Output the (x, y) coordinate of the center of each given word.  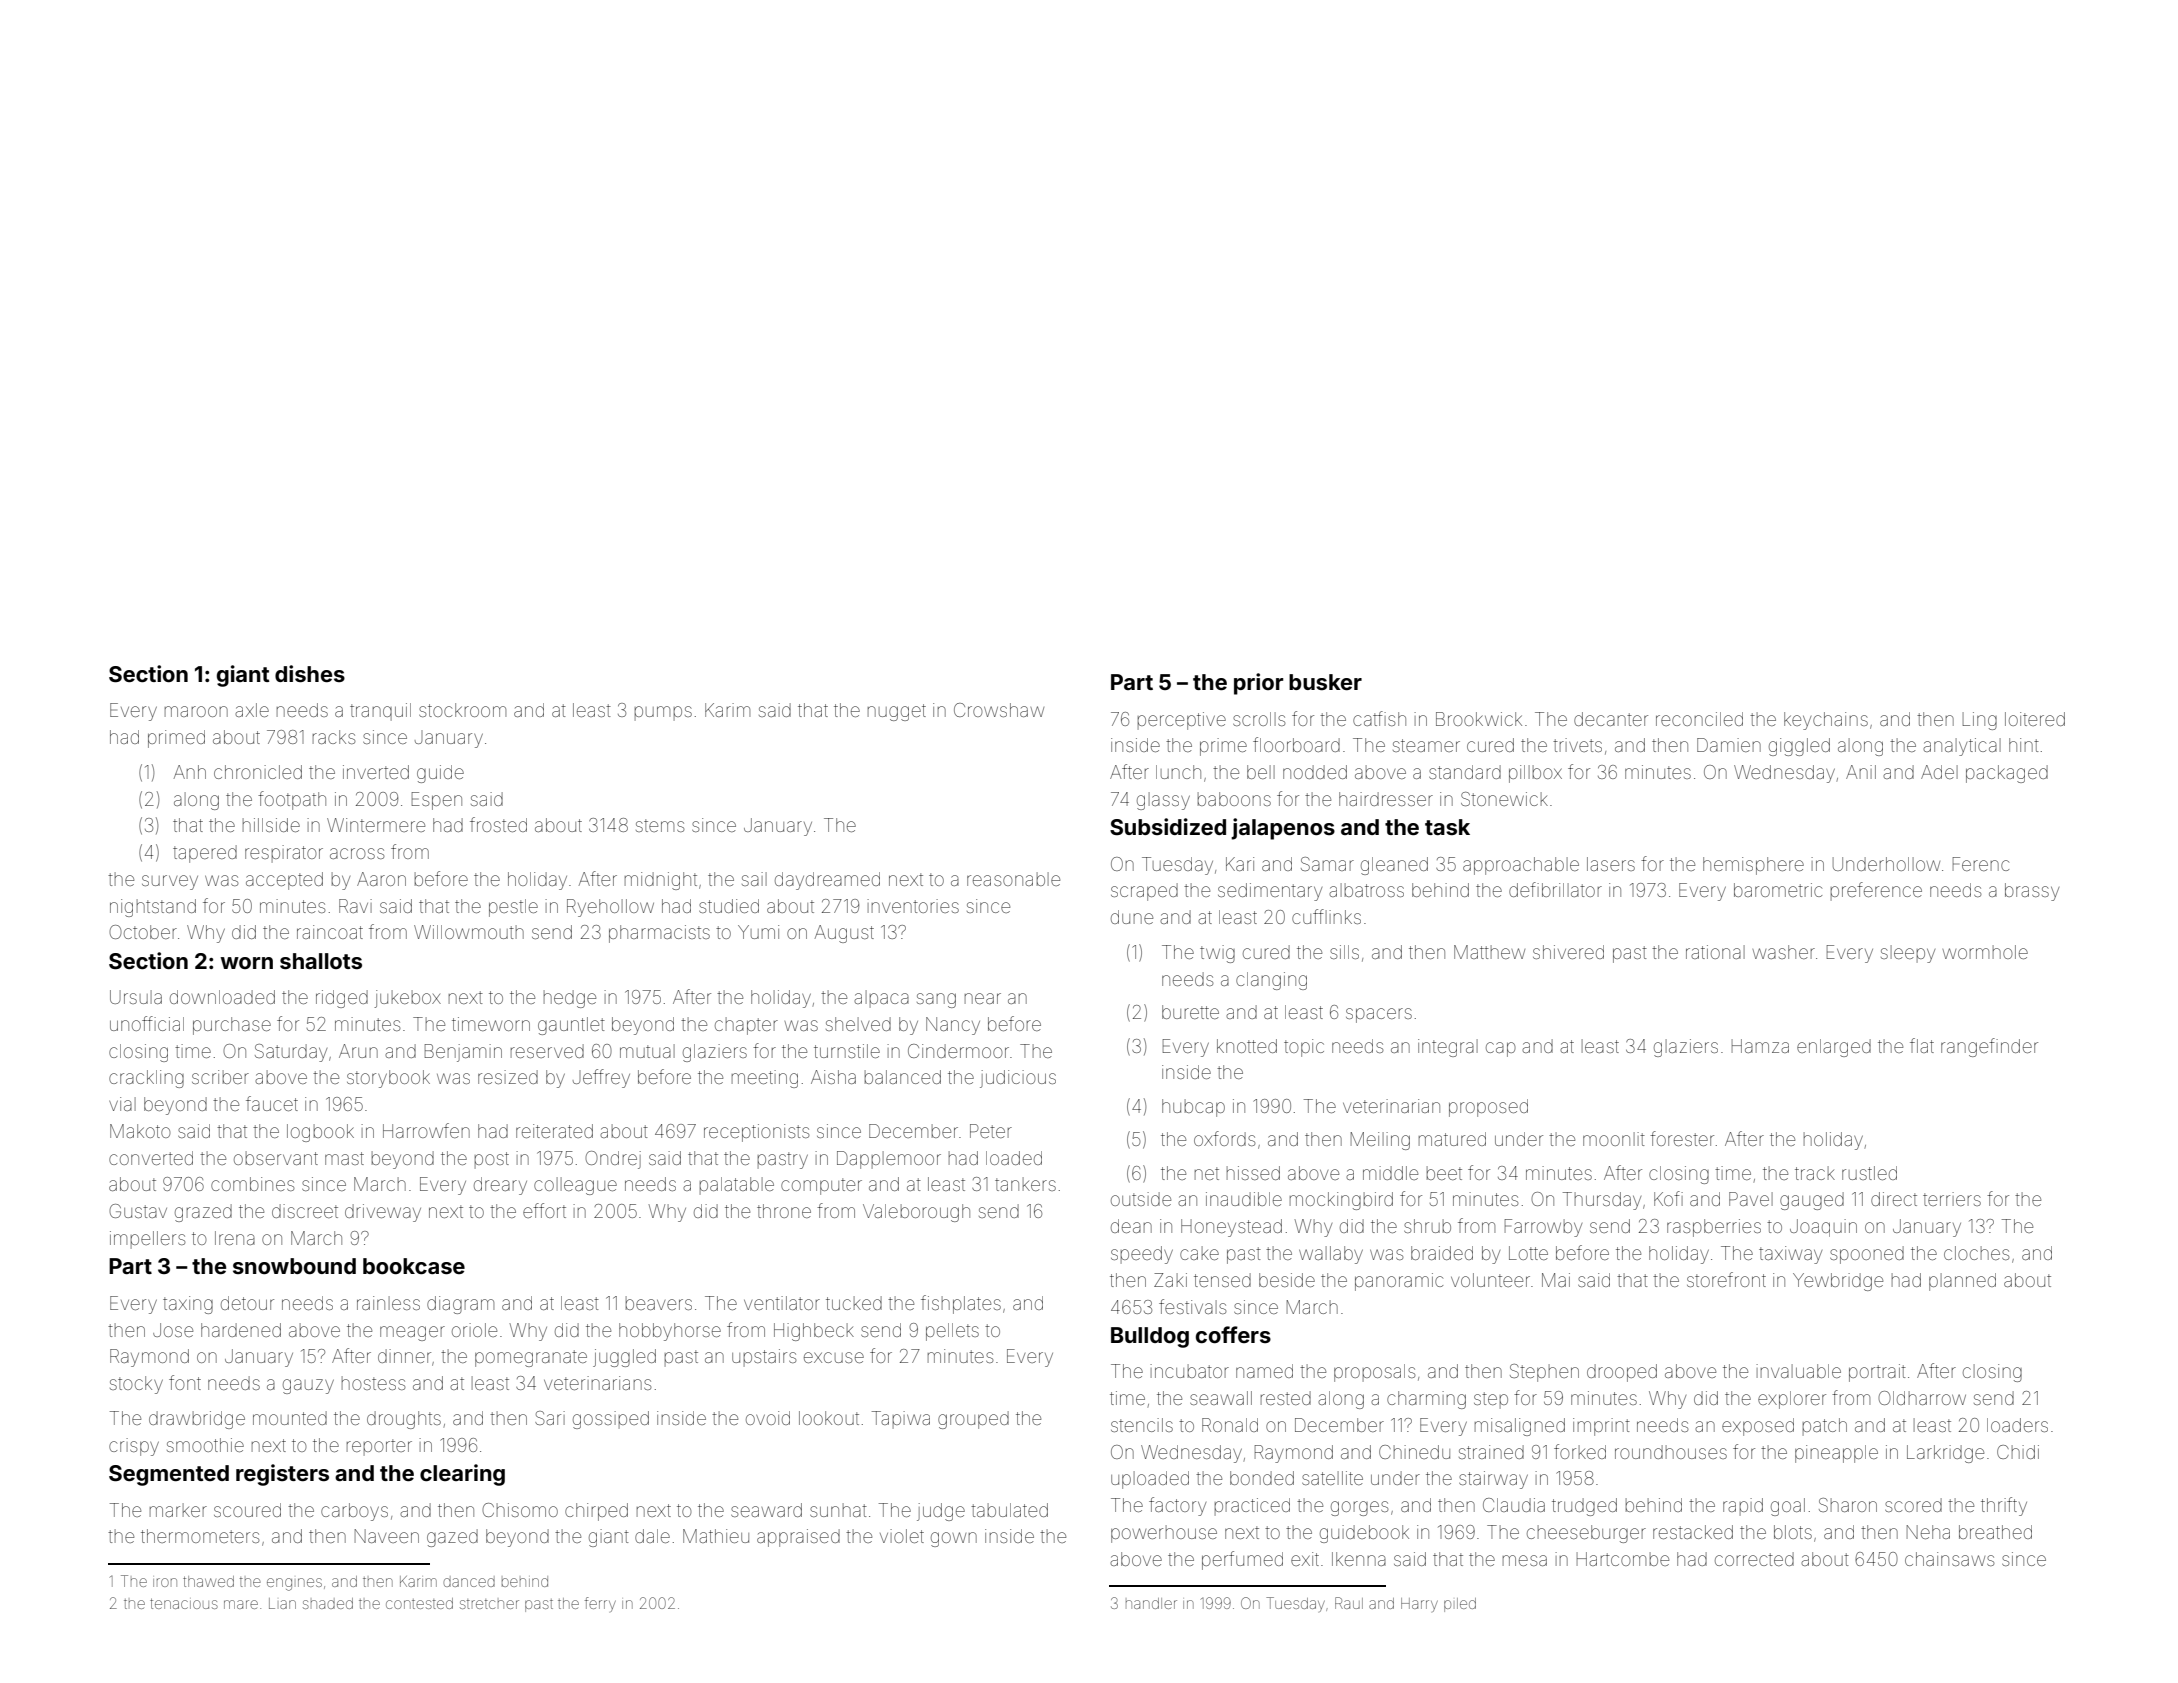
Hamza (1760, 1046)
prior (1258, 684)
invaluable (1798, 1371)
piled (1460, 1605)
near (983, 998)
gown (954, 1539)
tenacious (184, 1604)
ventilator (782, 1303)
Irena (235, 1238)
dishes (310, 673)
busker (1325, 682)
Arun (358, 1051)
